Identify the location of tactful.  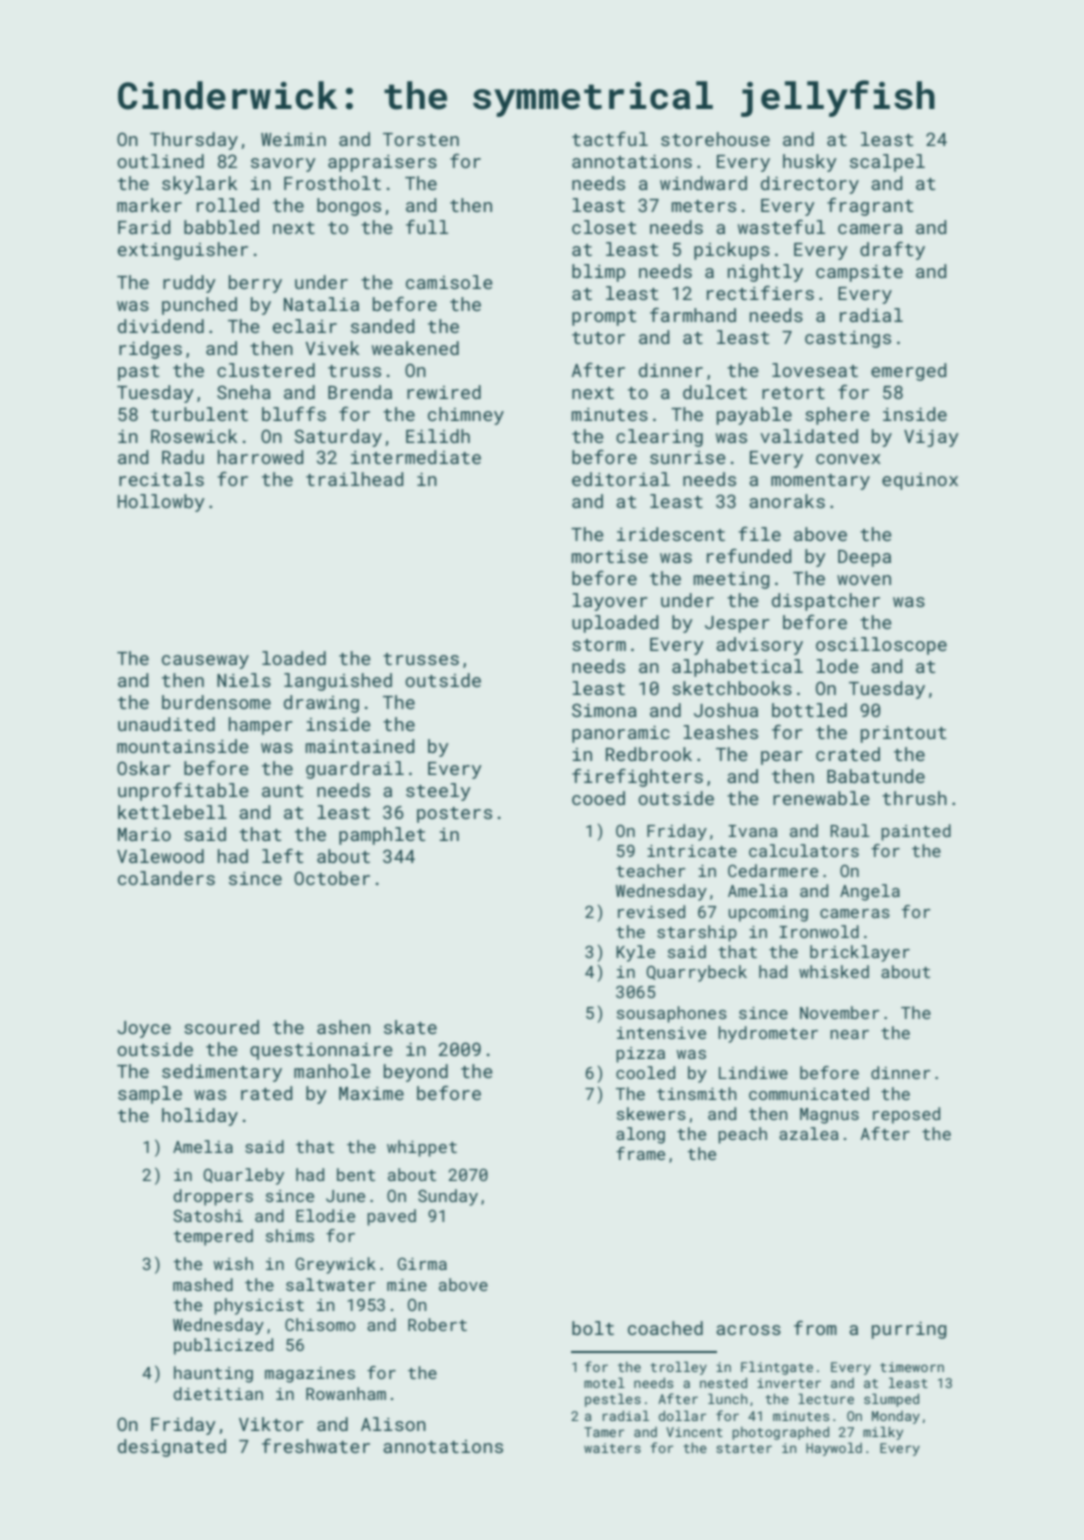
(610, 139).
